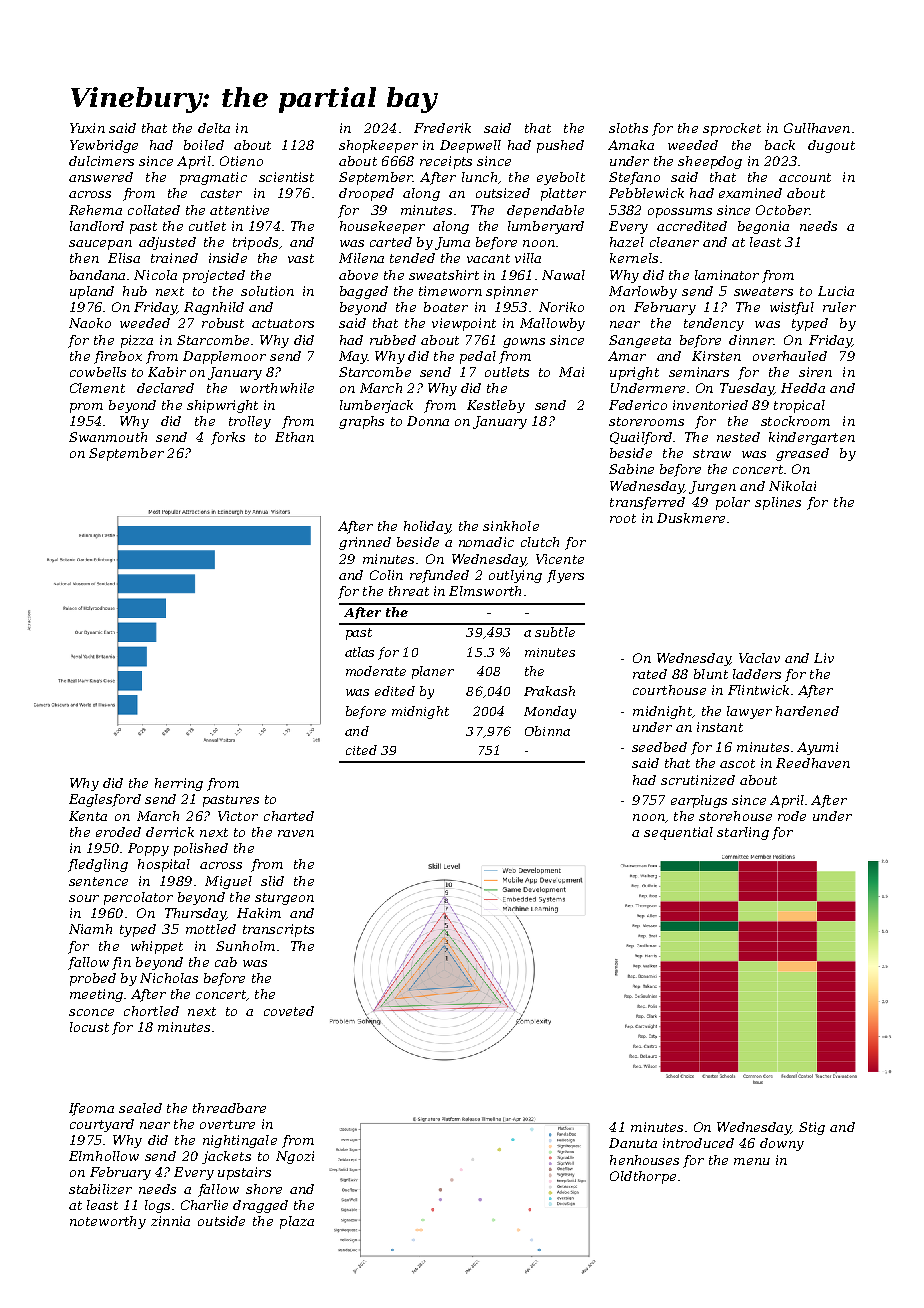 Image resolution: width=924 pixels, height=1308 pixels. Describe the element at coordinates (812, 1128) in the screenshot. I see `Stig` at that location.
